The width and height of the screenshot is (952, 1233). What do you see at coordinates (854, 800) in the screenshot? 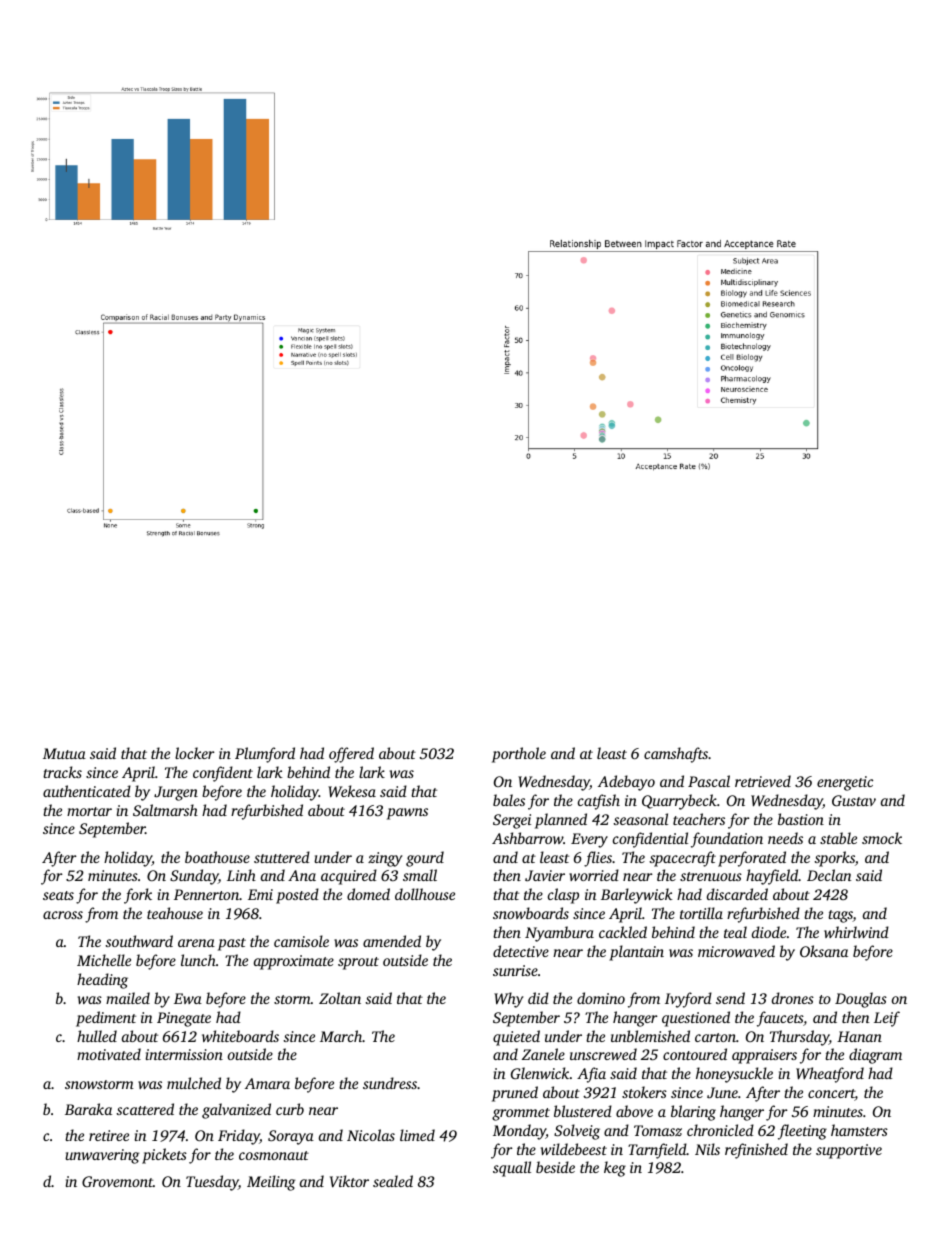
I see `Gustav` at bounding box center [854, 800].
